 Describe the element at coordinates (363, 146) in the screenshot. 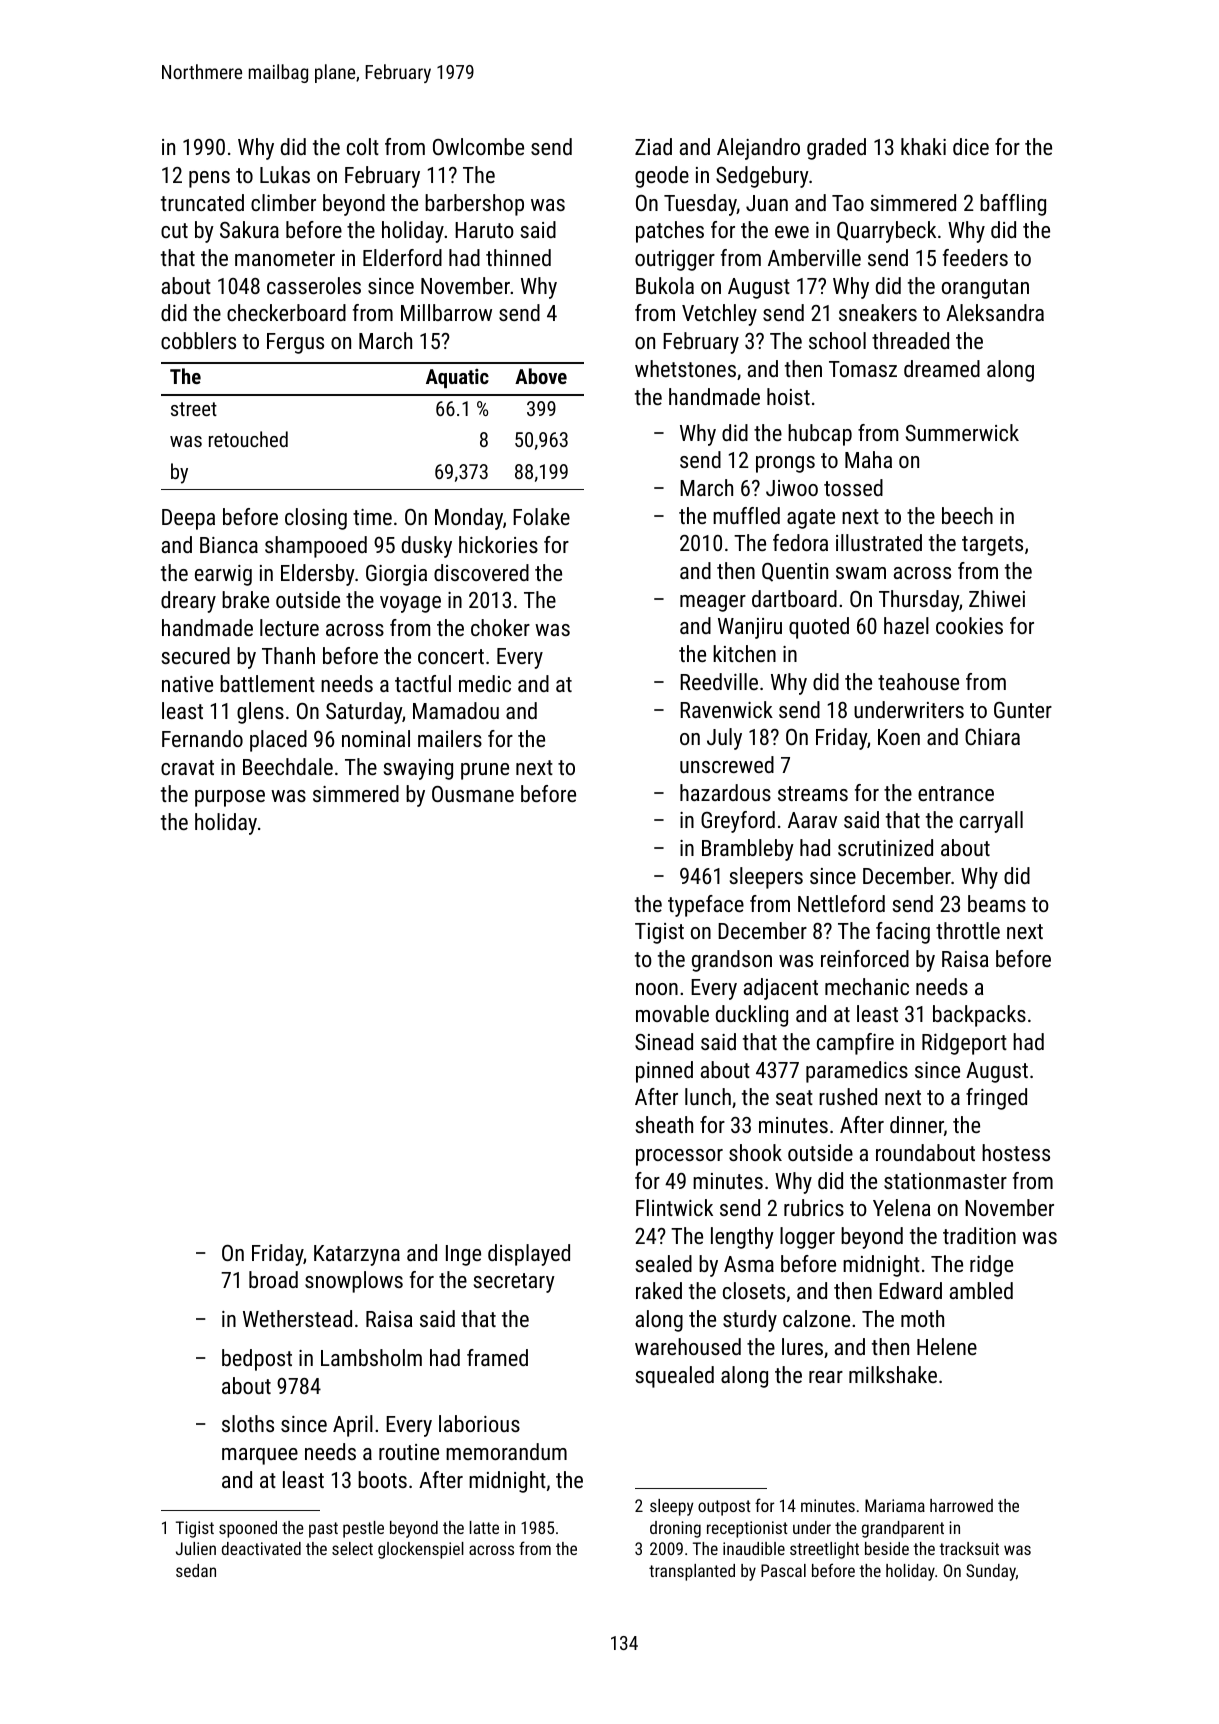

I see `colt` at that location.
